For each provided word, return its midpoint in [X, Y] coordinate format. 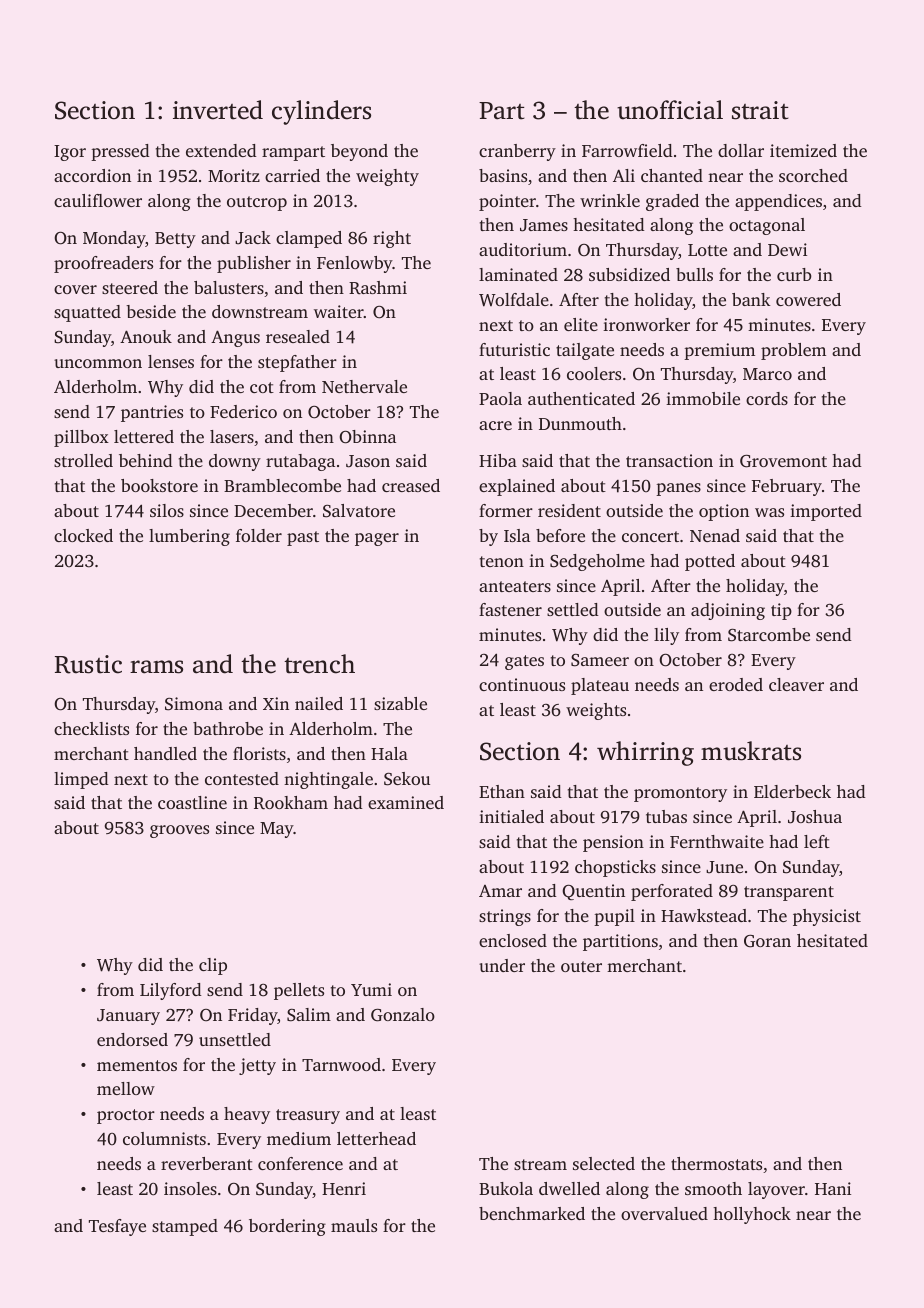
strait [760, 110]
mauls [354, 1225]
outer [581, 966]
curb [794, 274]
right [392, 239]
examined [406, 802]
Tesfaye [117, 1227]
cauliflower [98, 200]
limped [81, 780]
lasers [232, 436]
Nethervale [364, 386]
